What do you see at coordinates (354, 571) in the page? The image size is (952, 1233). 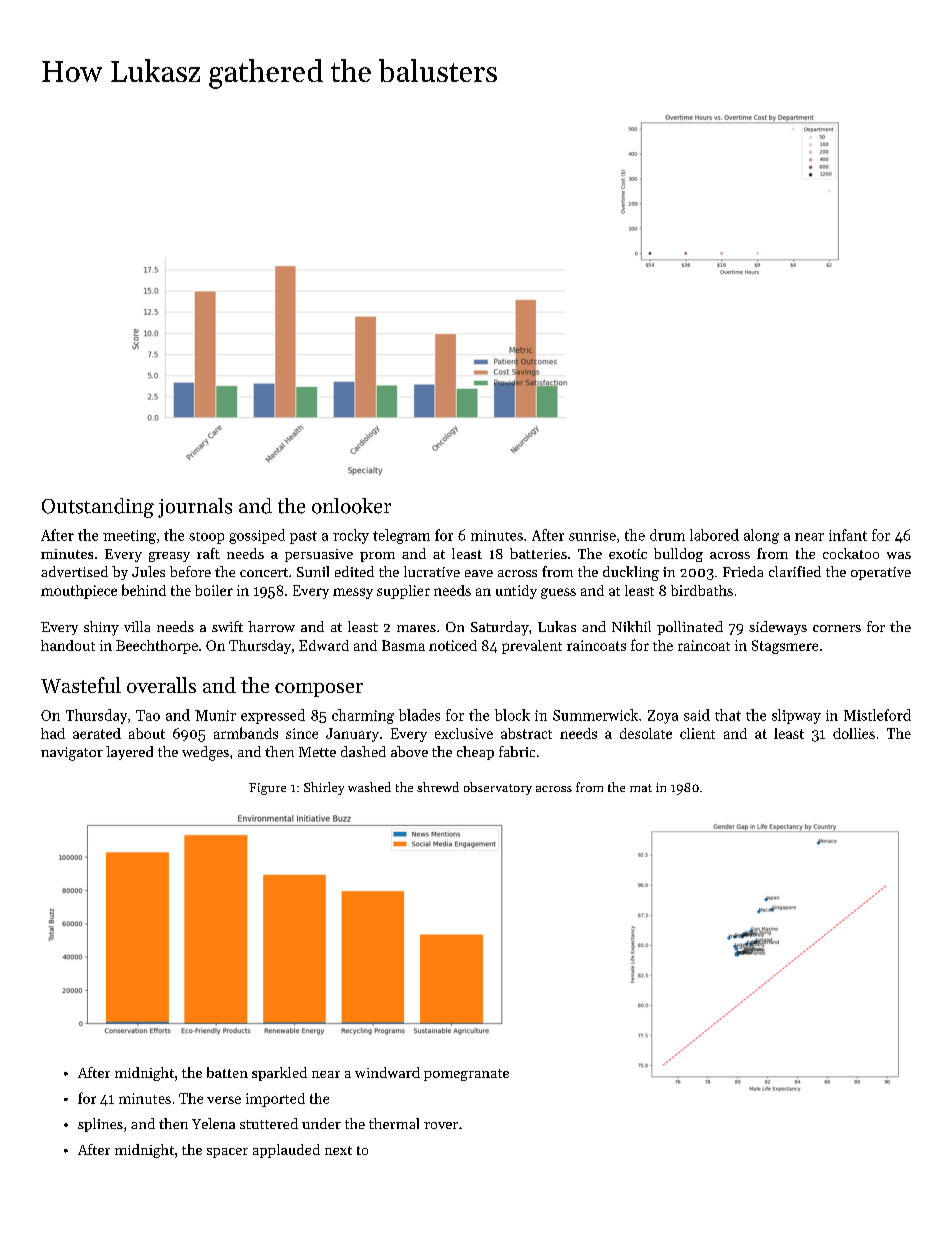 I see `edited` at bounding box center [354, 571].
